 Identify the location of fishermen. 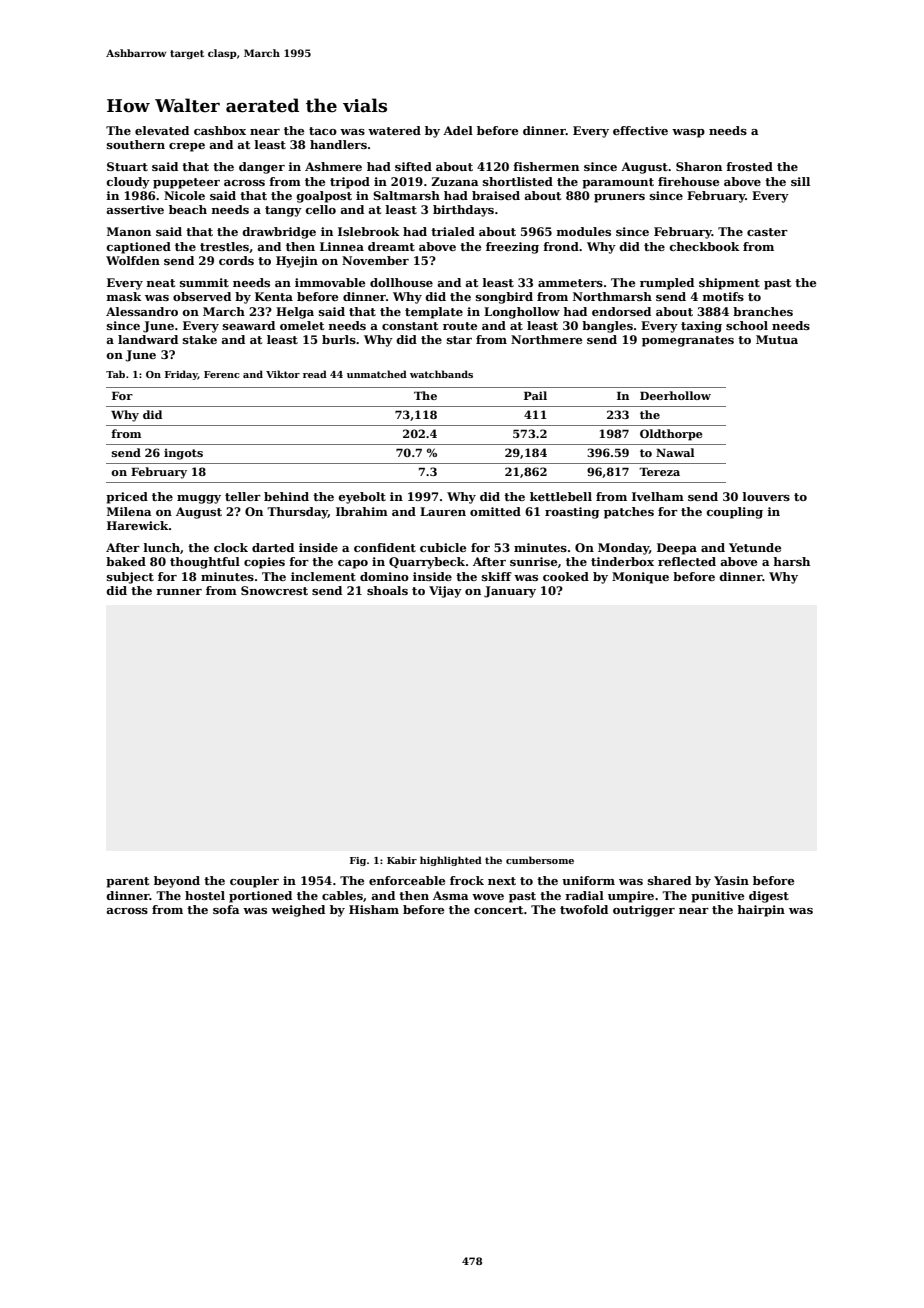
(546, 166).
